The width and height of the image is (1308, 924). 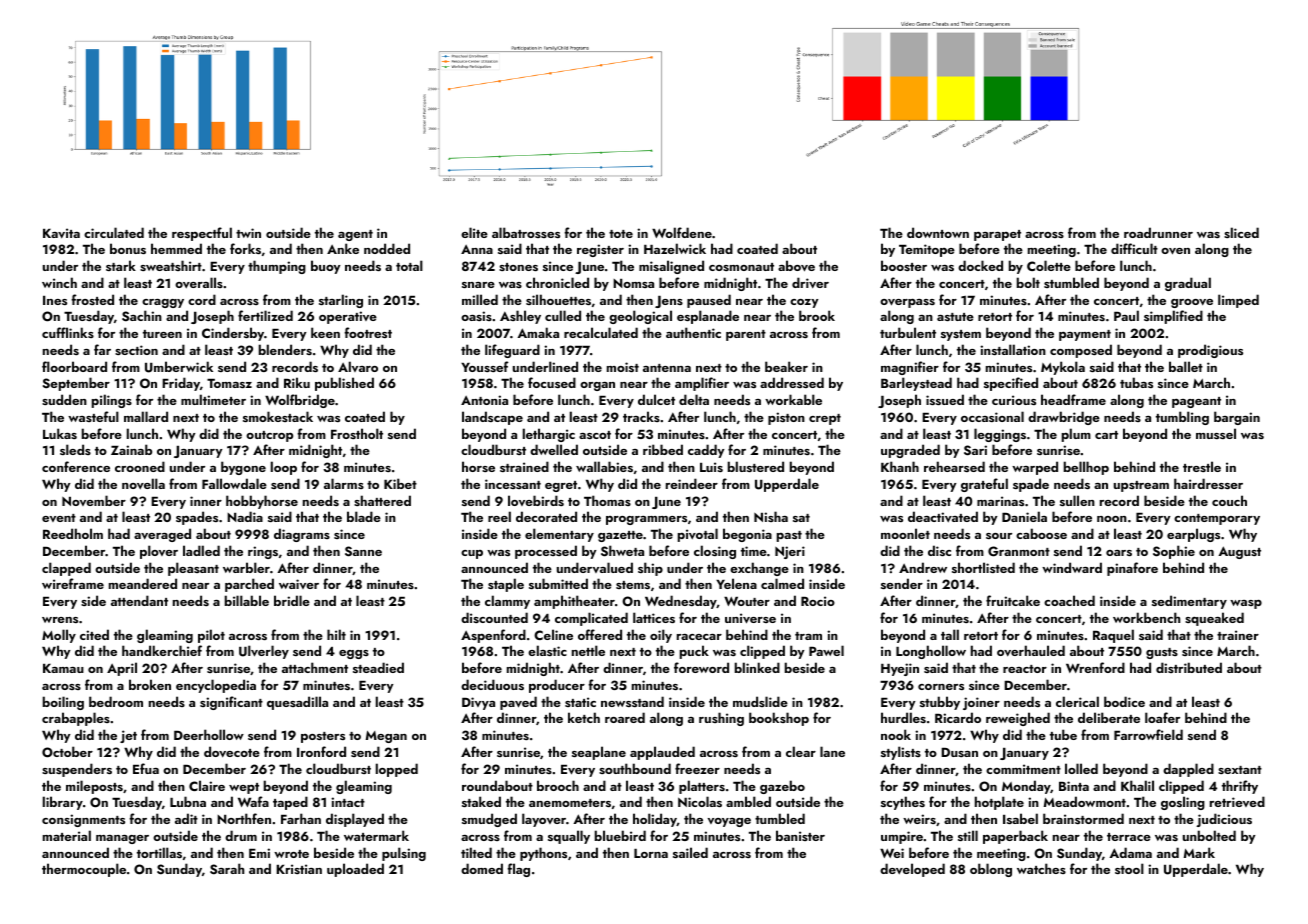 What do you see at coordinates (243, 468) in the image?
I see `bygone` at bounding box center [243, 468].
